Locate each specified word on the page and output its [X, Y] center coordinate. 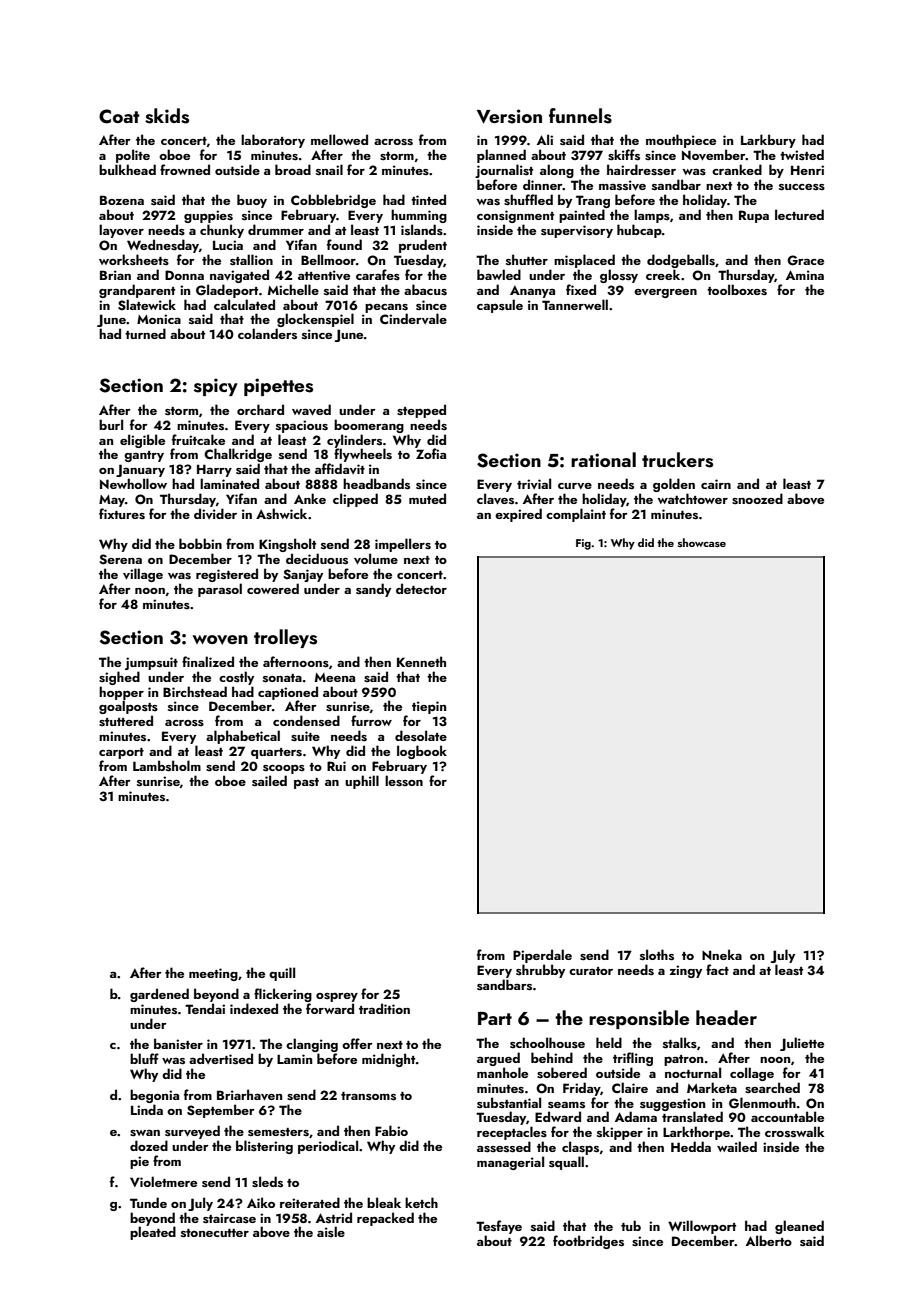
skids [167, 116]
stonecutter [215, 1233]
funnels [580, 116]
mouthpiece [681, 141]
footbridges [588, 1242]
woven [220, 640]
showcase [702, 542]
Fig [583, 544]
